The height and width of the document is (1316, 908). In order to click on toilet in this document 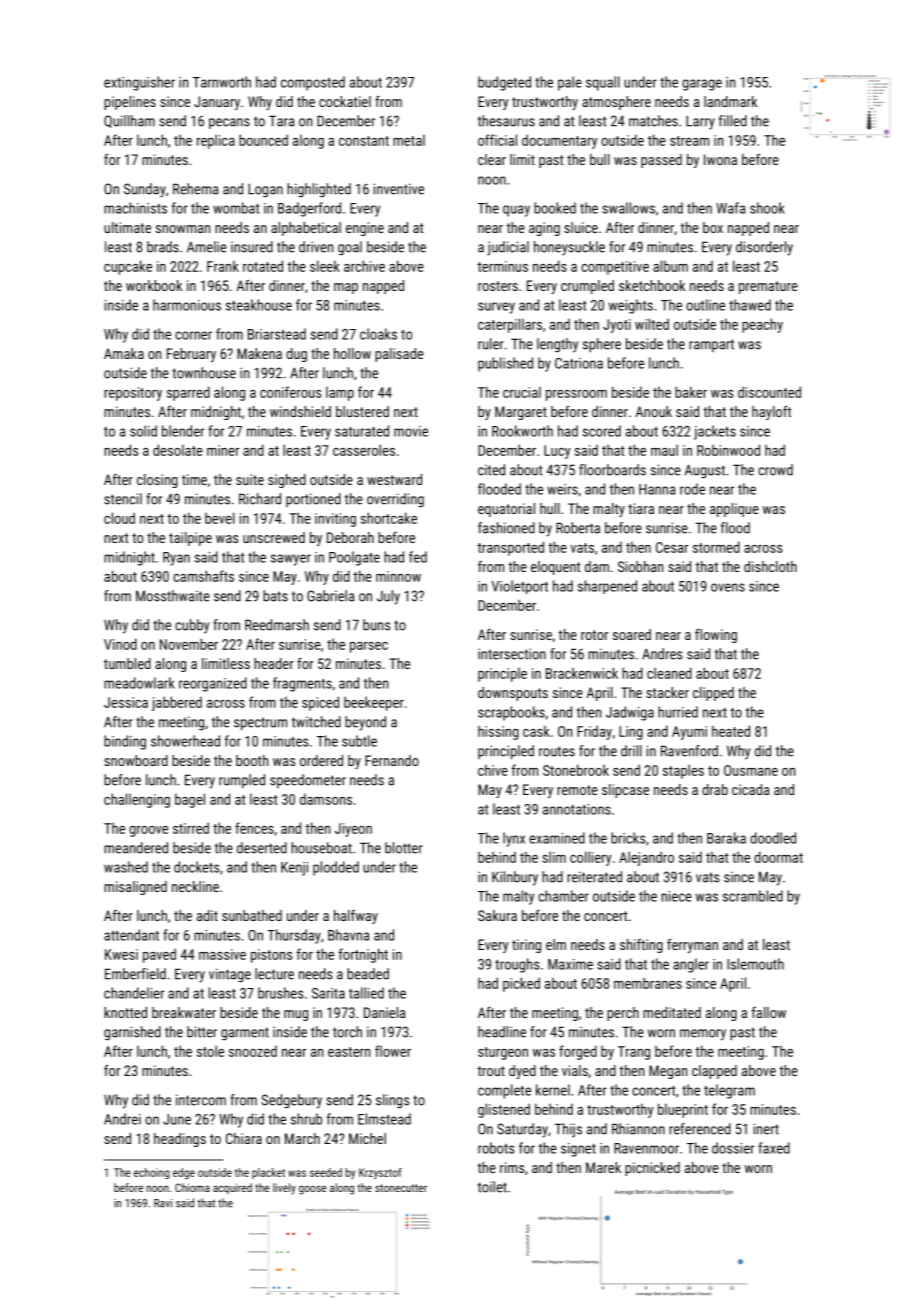, I will do `click(492, 1187)`.
